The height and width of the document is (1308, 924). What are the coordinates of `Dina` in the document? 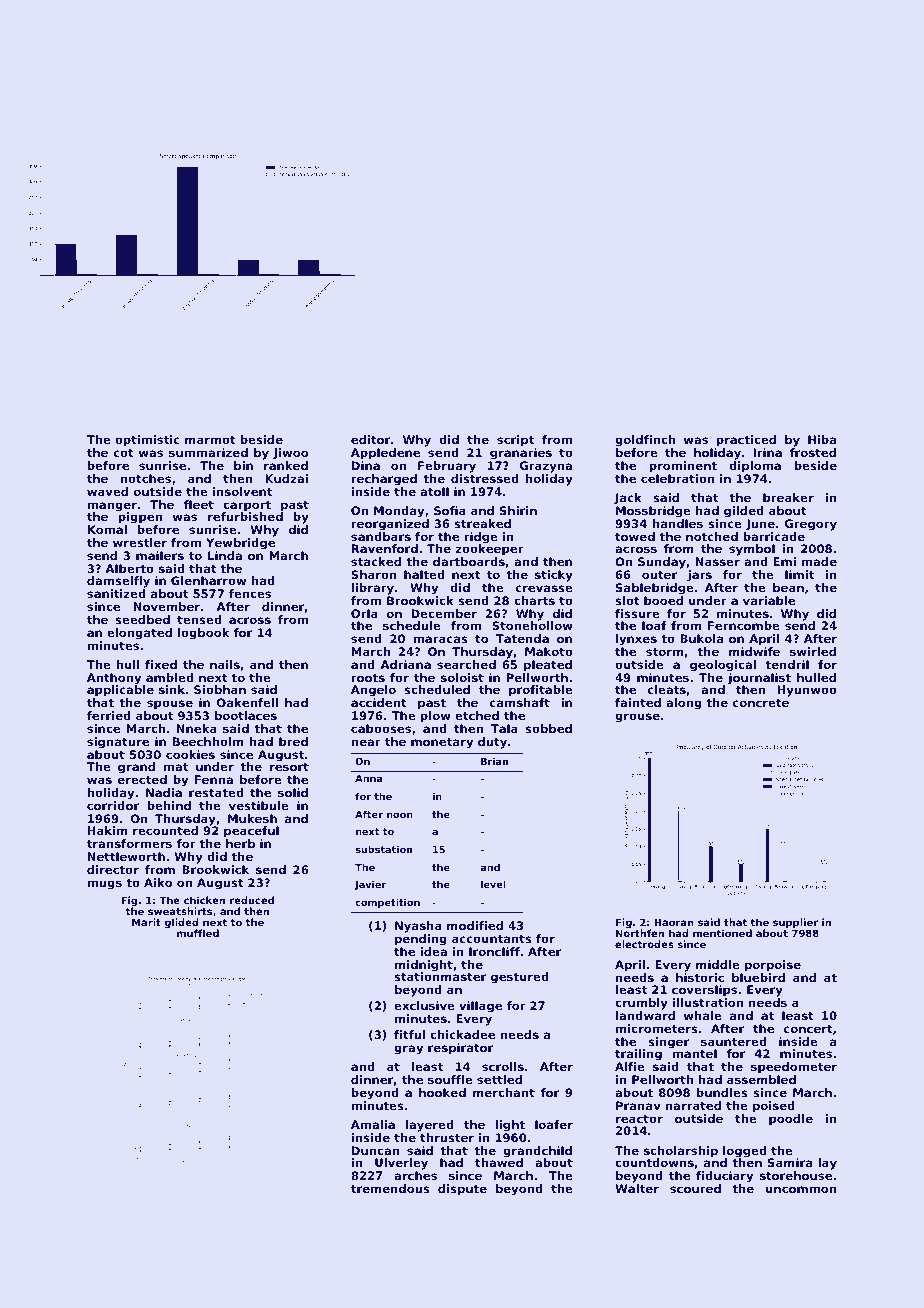 It's located at (366, 465).
